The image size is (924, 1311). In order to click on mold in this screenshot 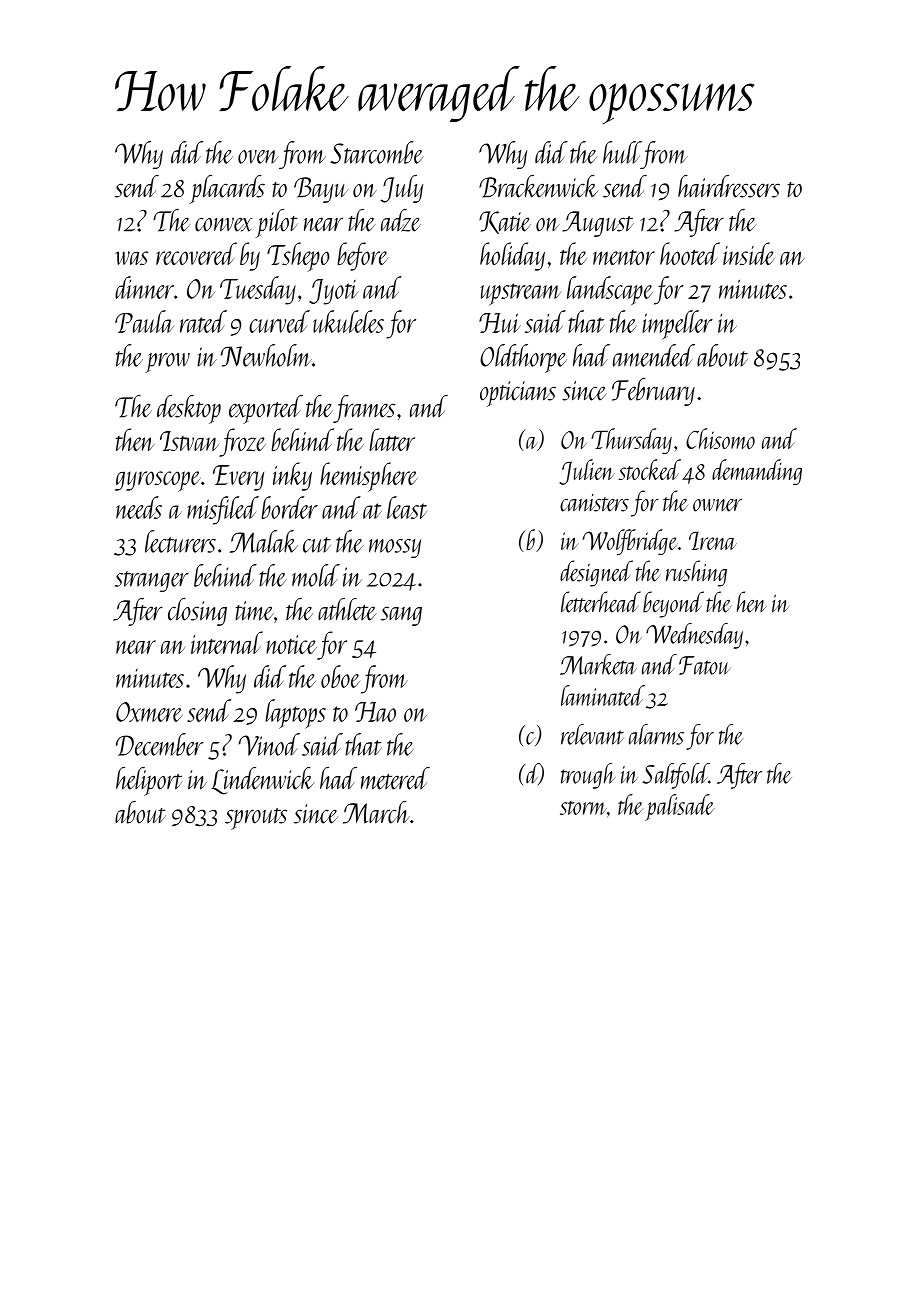, I will do `click(316, 575)`.
